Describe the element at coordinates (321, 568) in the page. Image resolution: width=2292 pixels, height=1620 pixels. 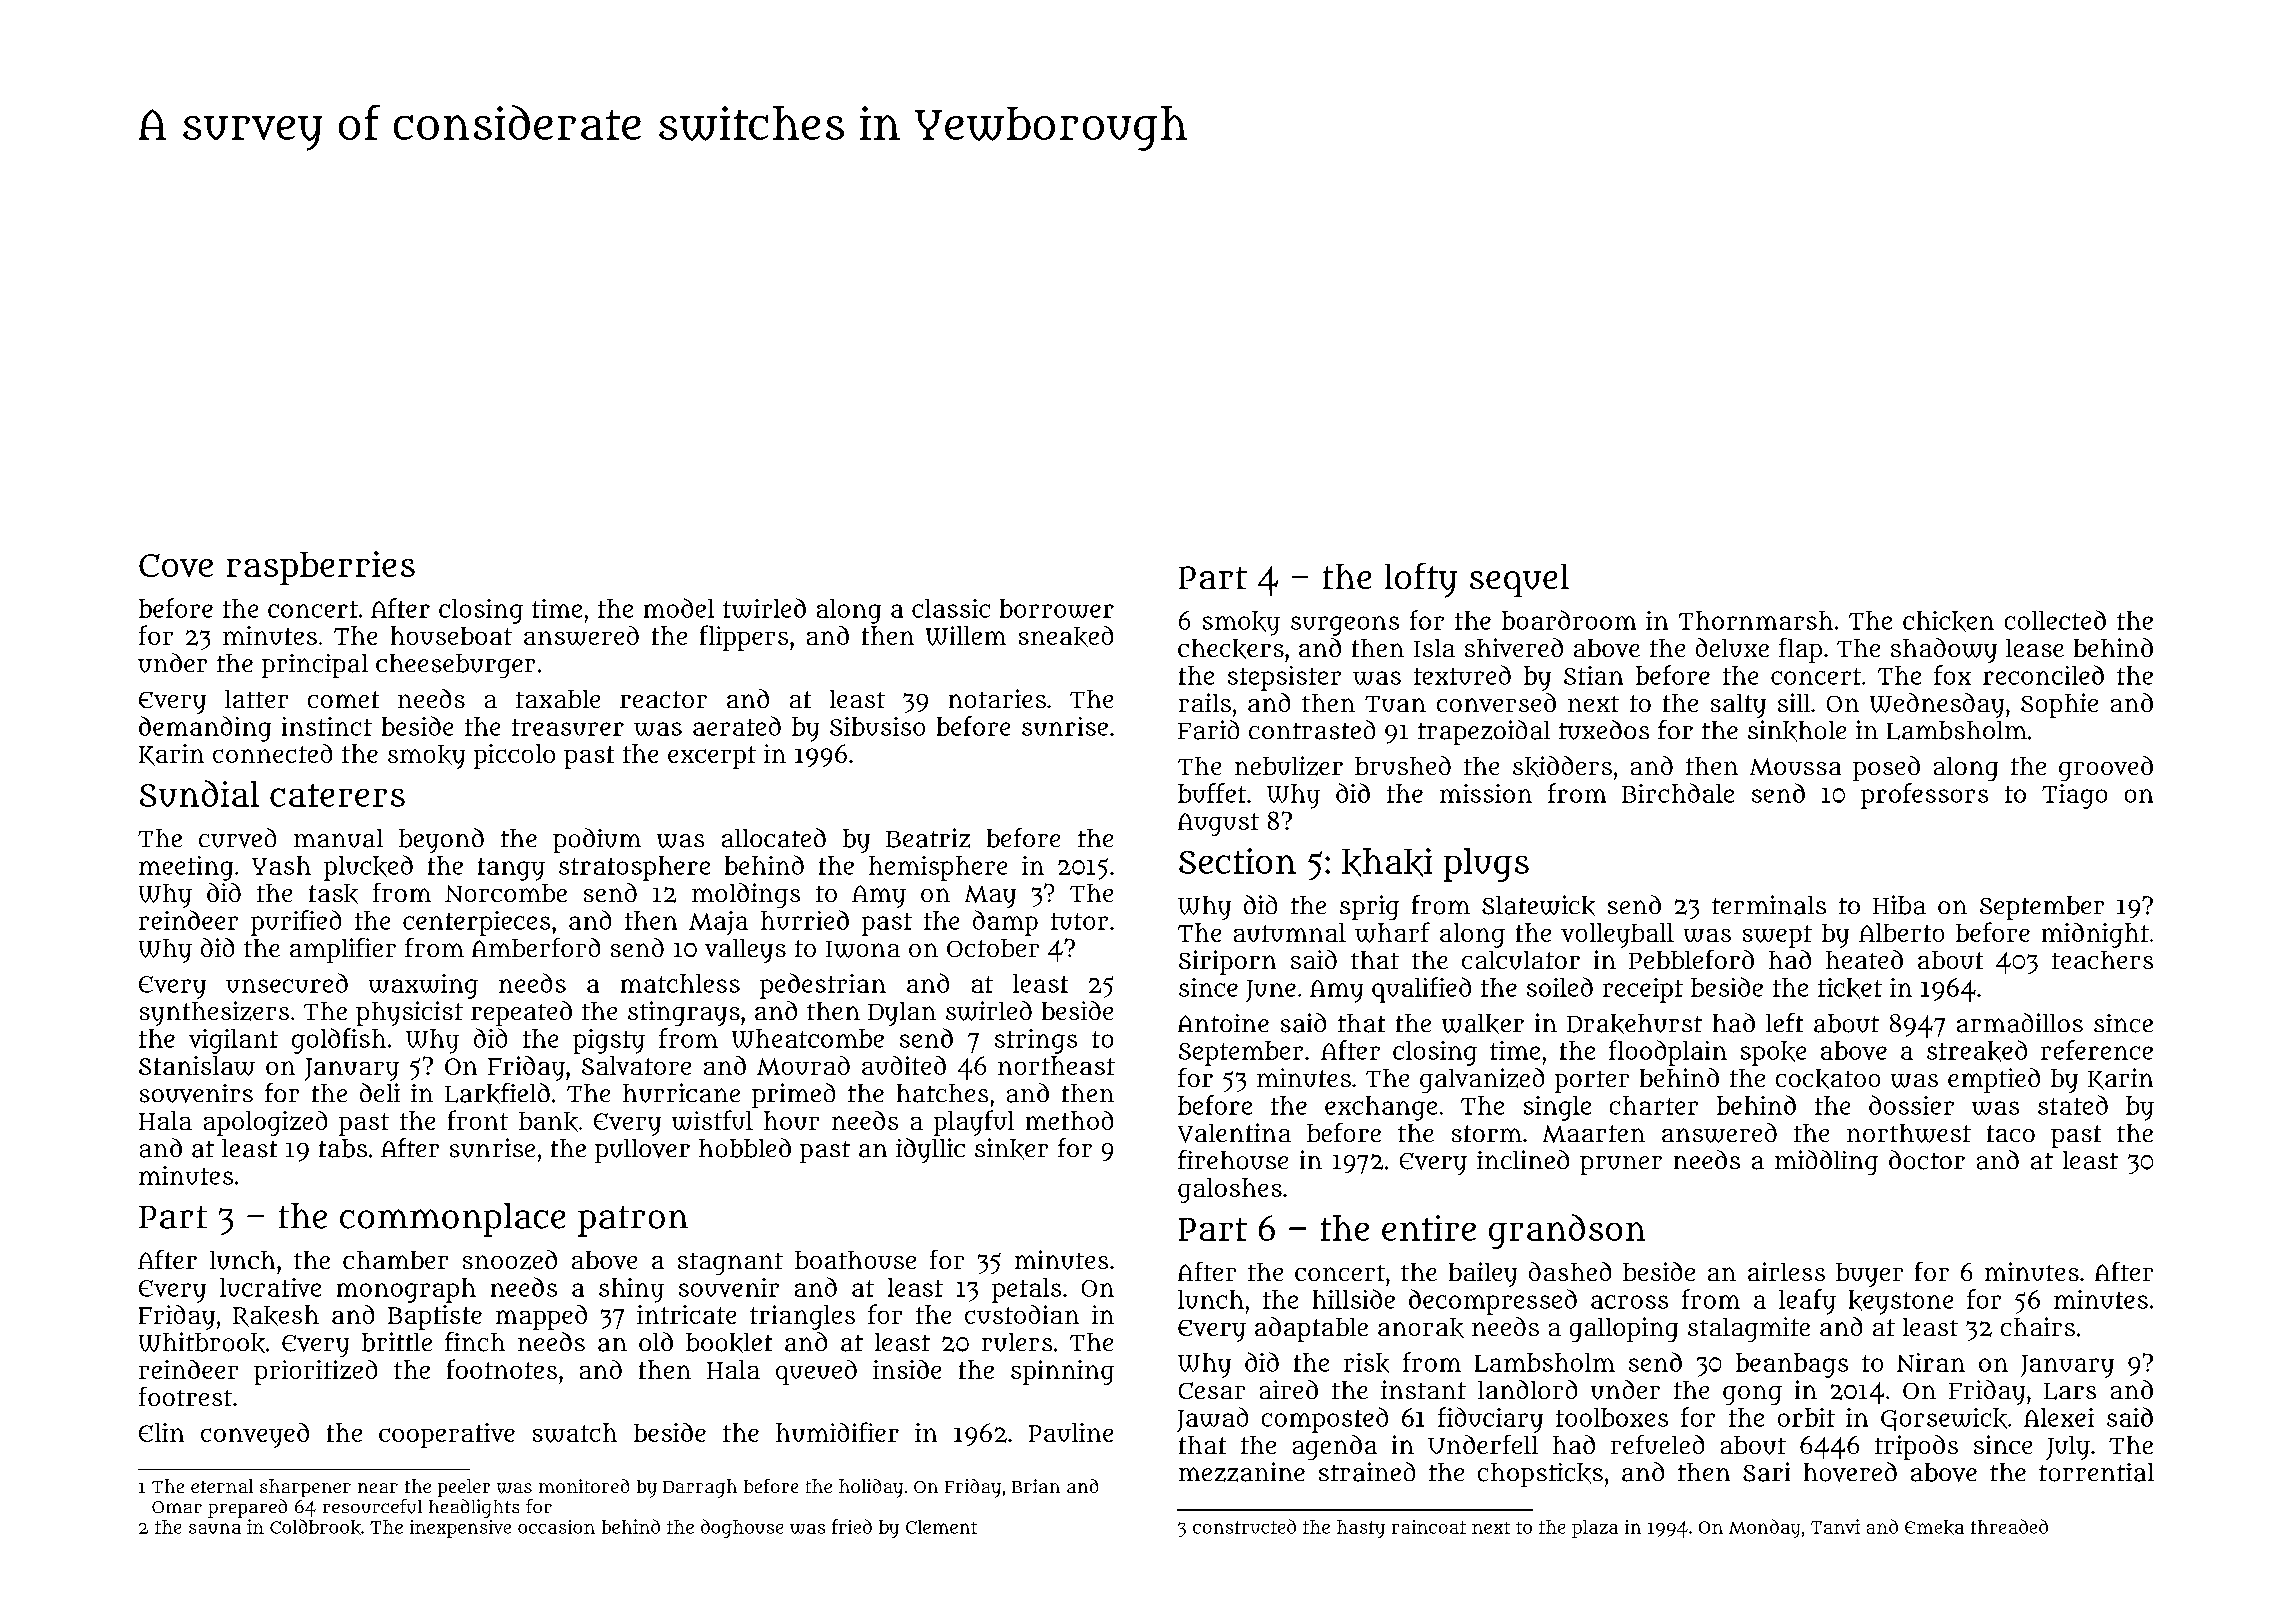
I see `raspberries` at that location.
